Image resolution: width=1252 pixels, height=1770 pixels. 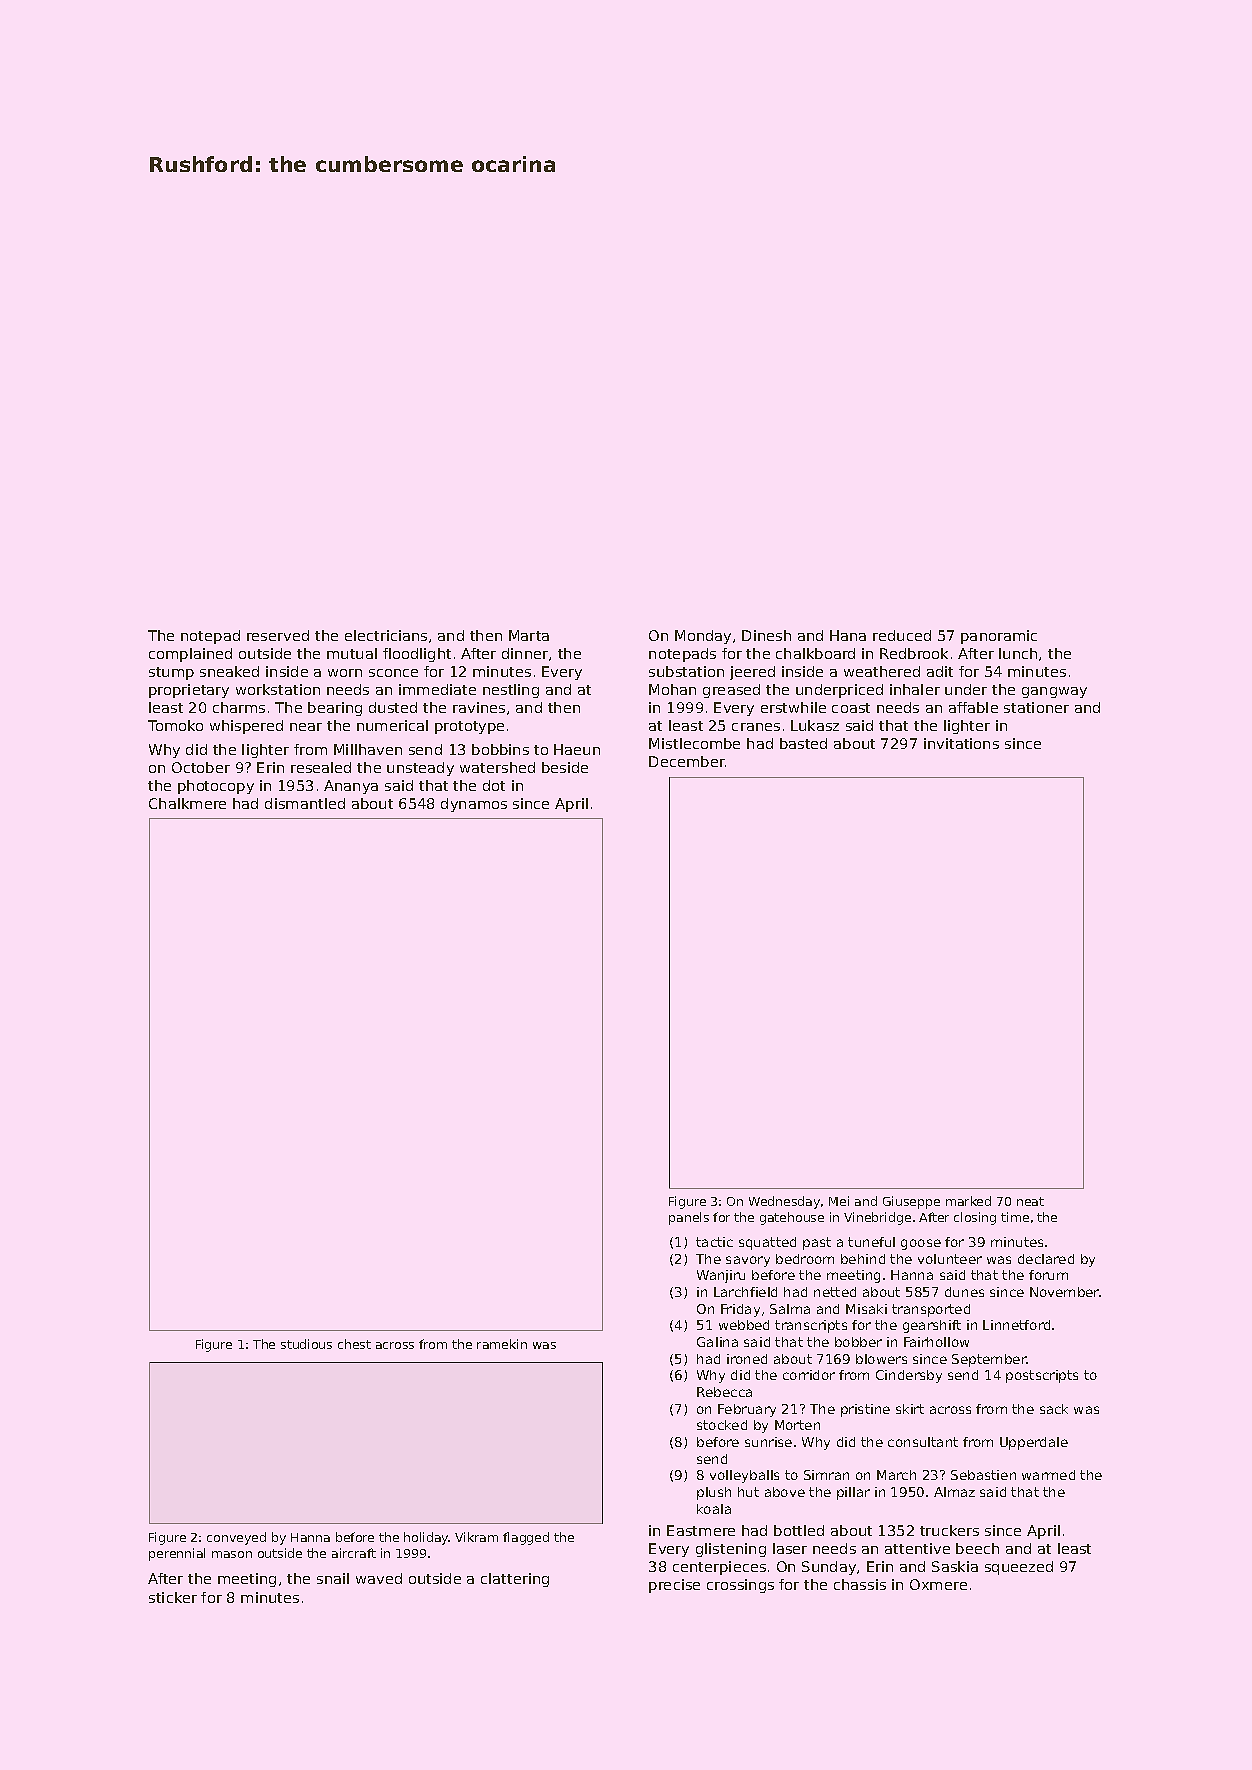 What do you see at coordinates (961, 743) in the image?
I see `invitations` at bounding box center [961, 743].
